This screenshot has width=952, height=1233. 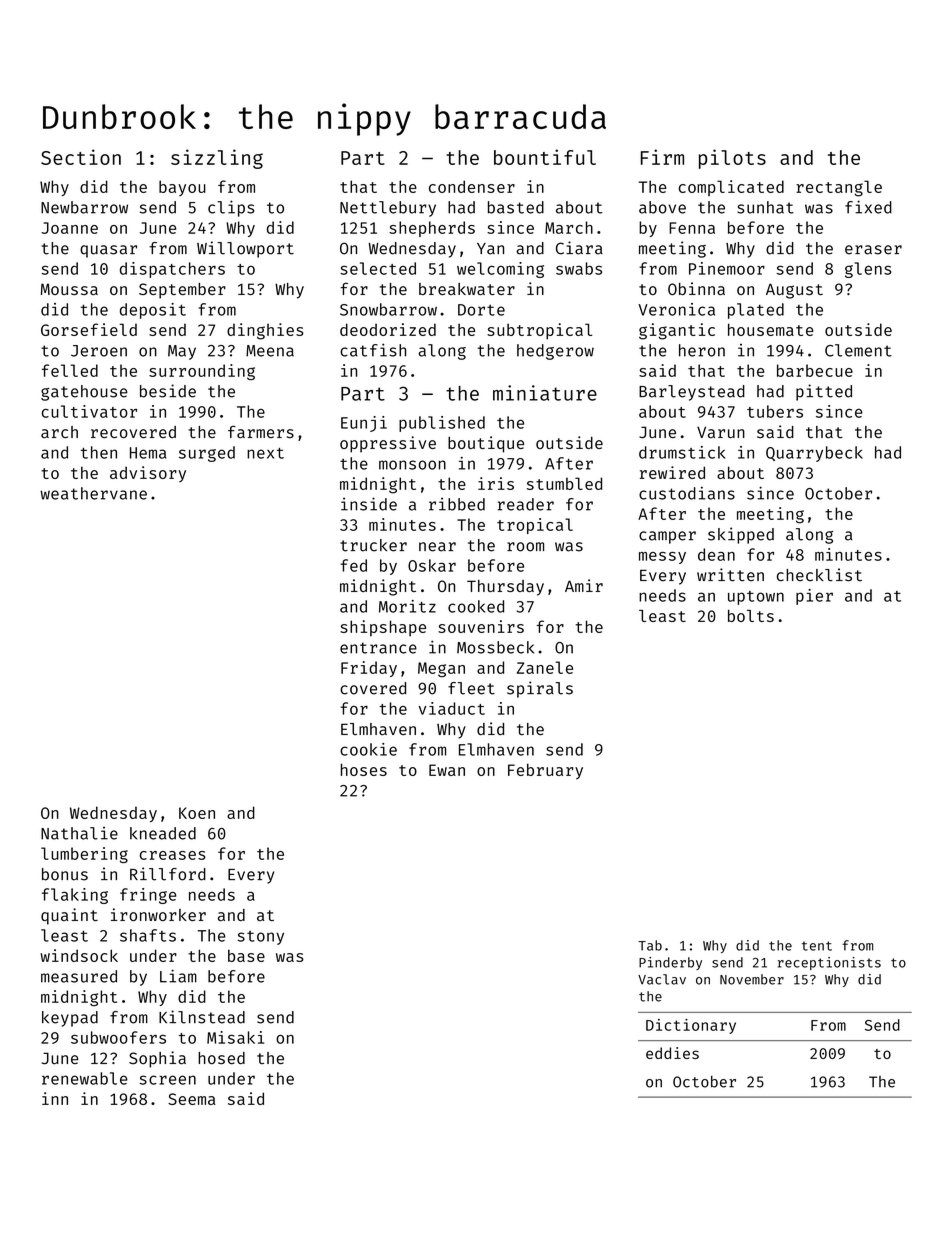 I want to click on cultivator, so click(x=89, y=411).
